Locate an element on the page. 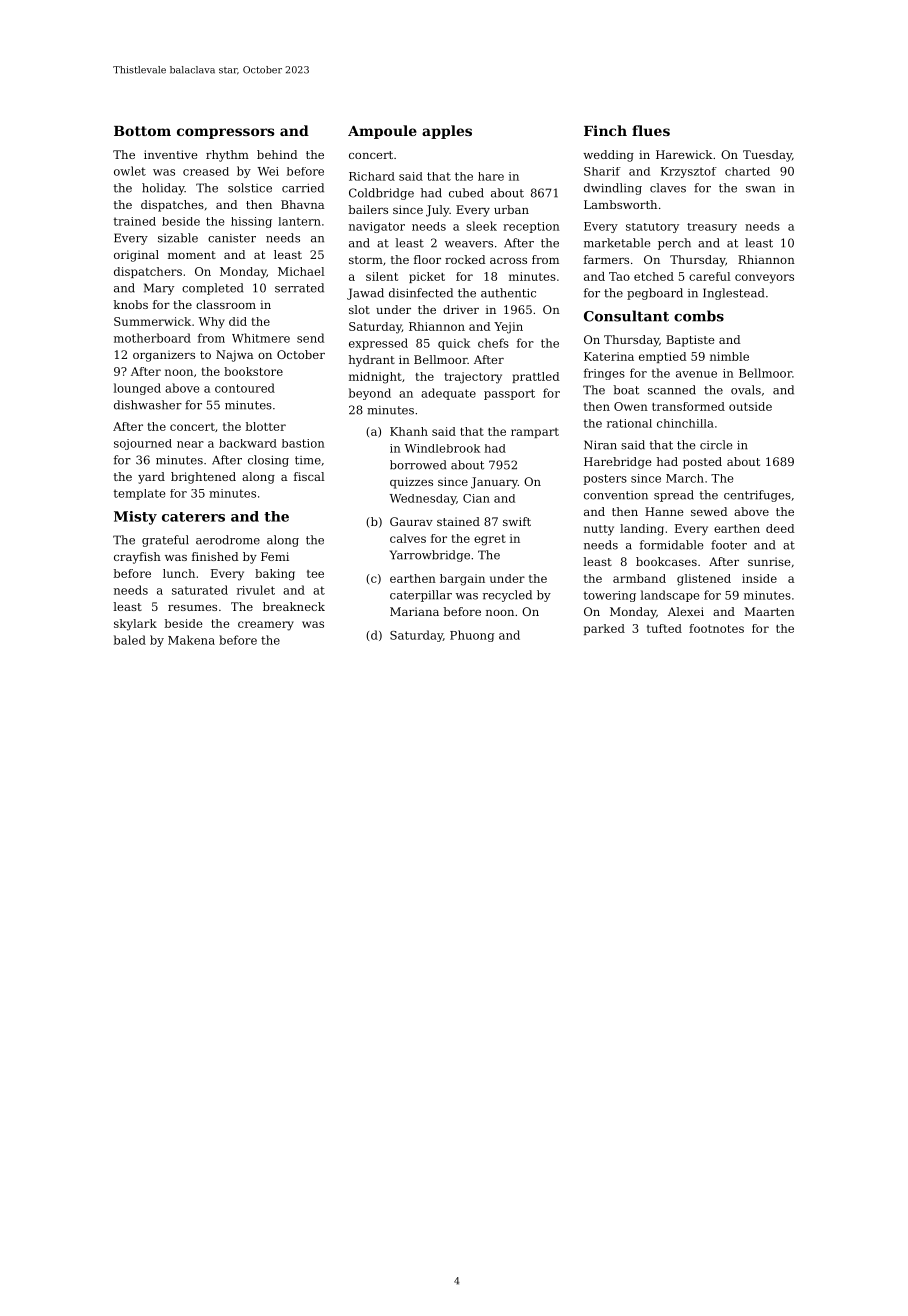  compressors is located at coordinates (225, 133).
